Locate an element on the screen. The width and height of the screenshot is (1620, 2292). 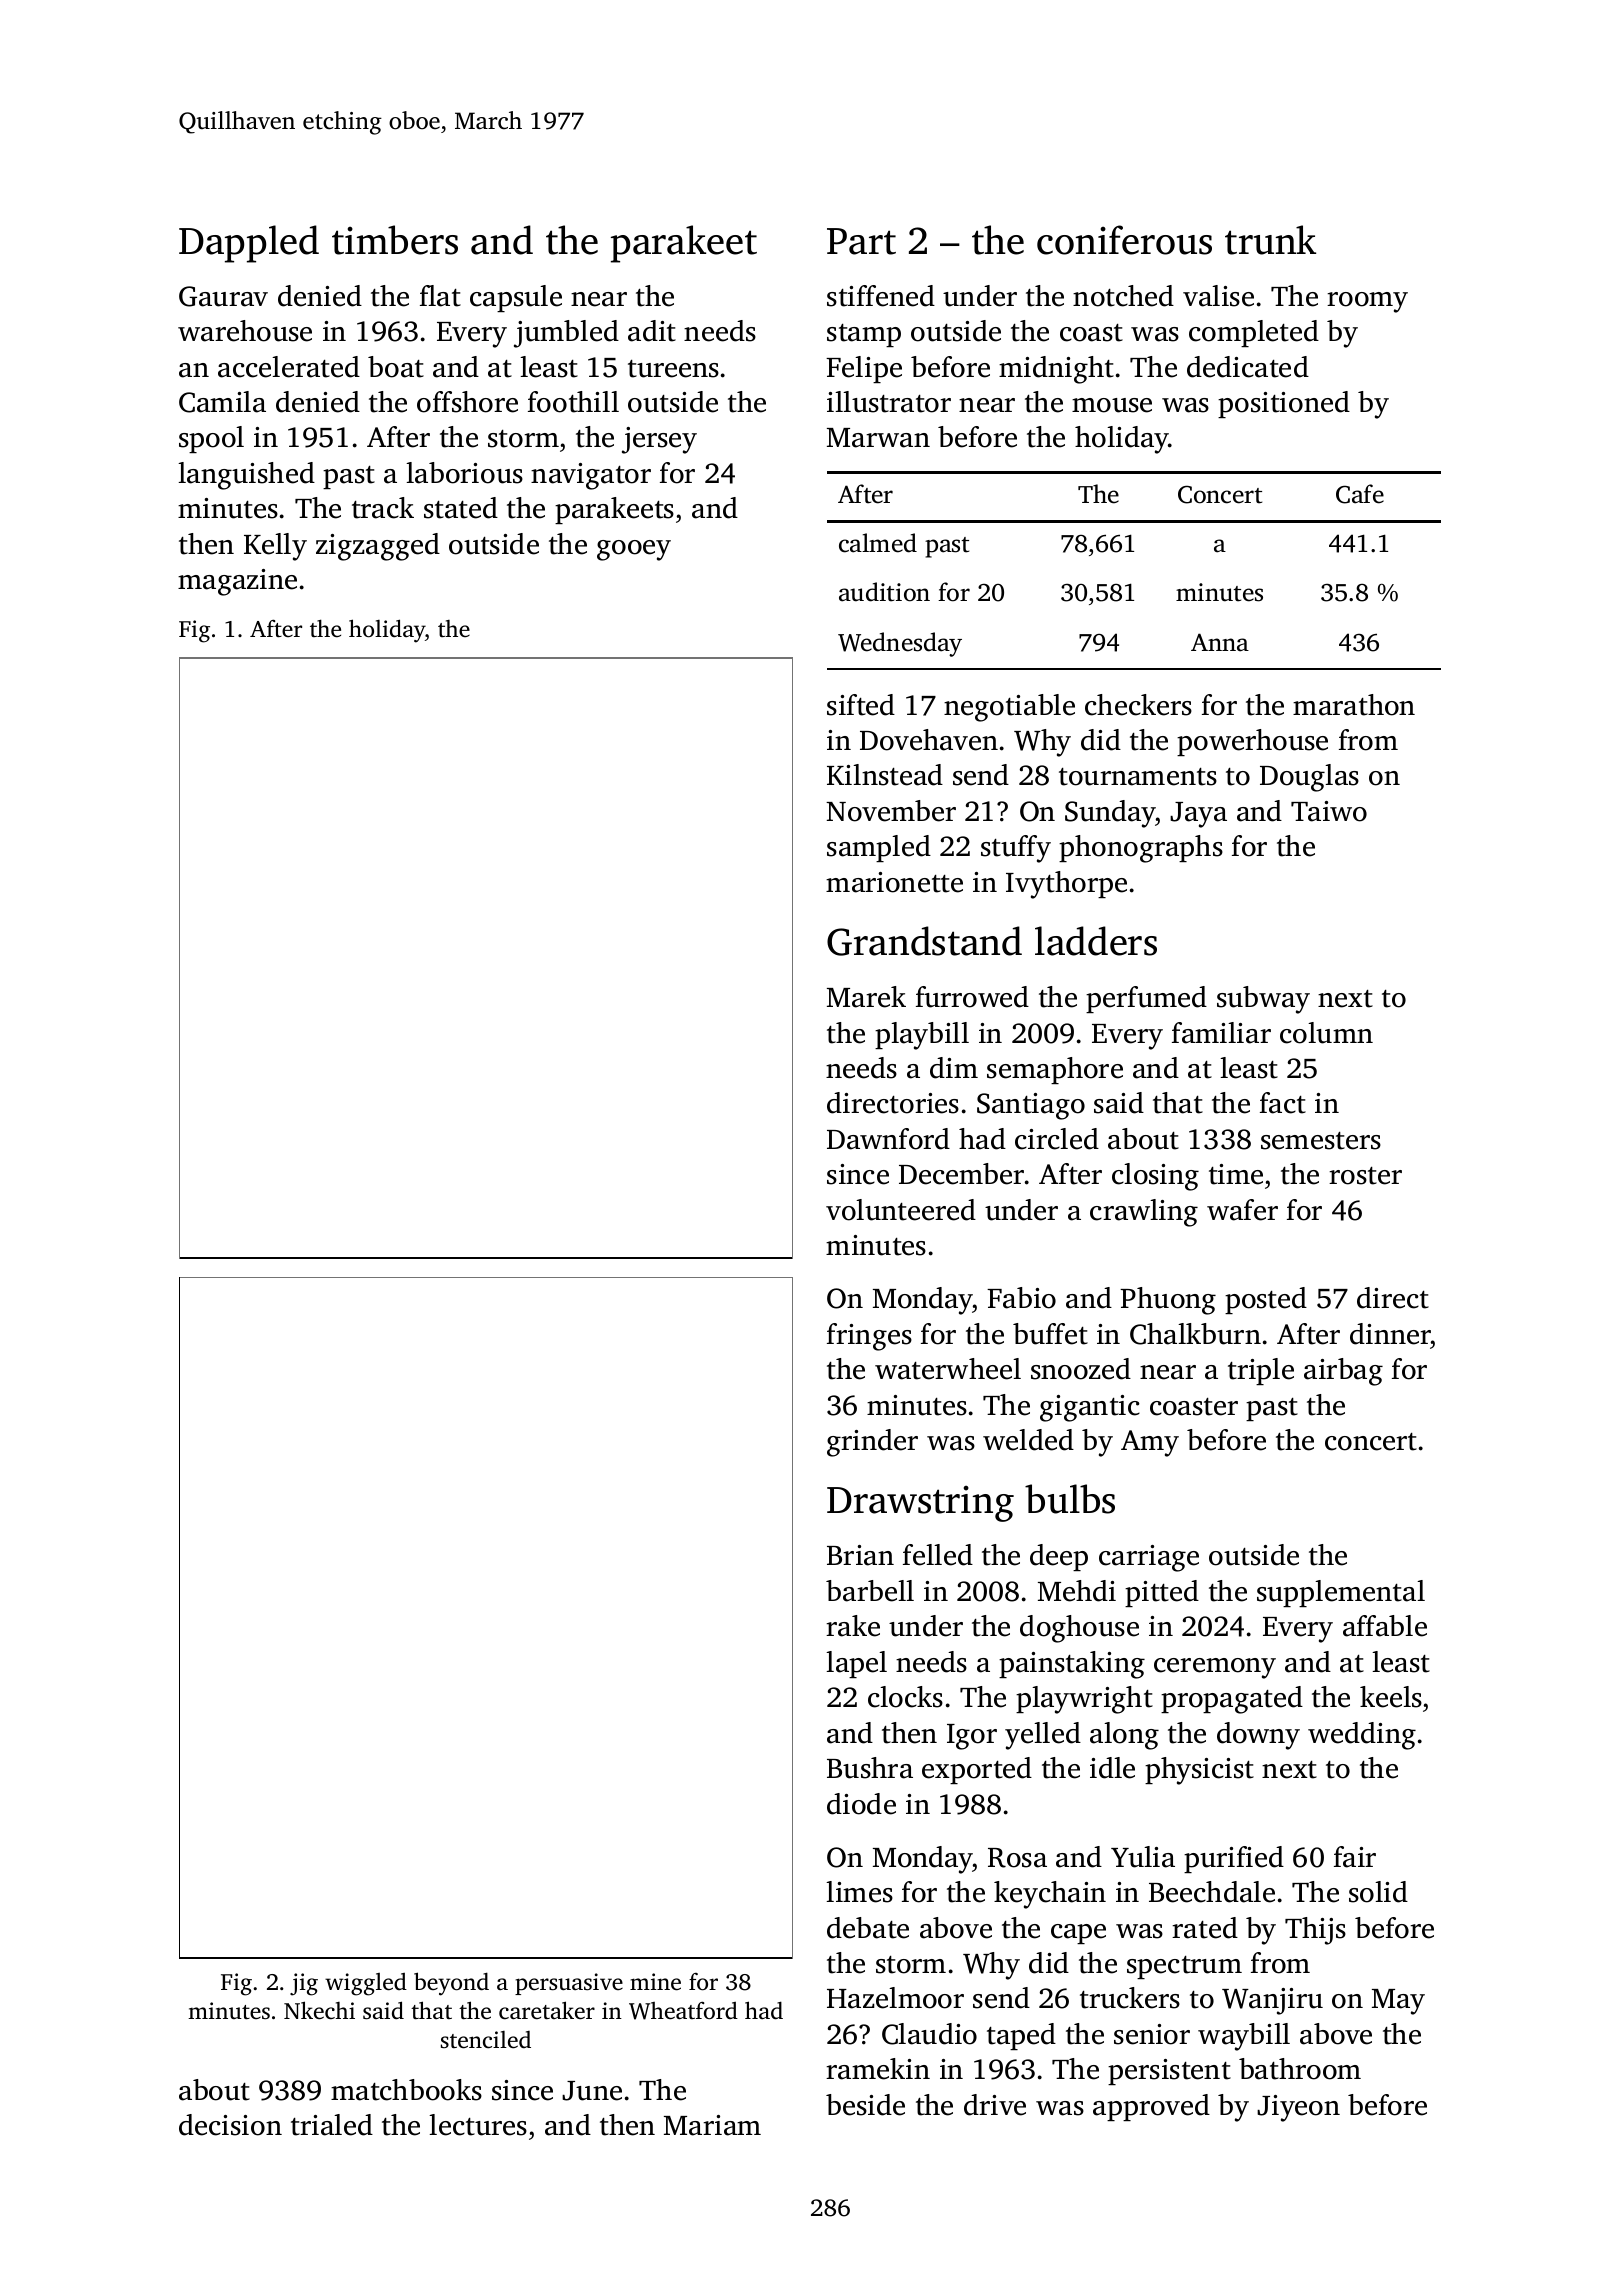
Part is located at coordinates (861, 241).
